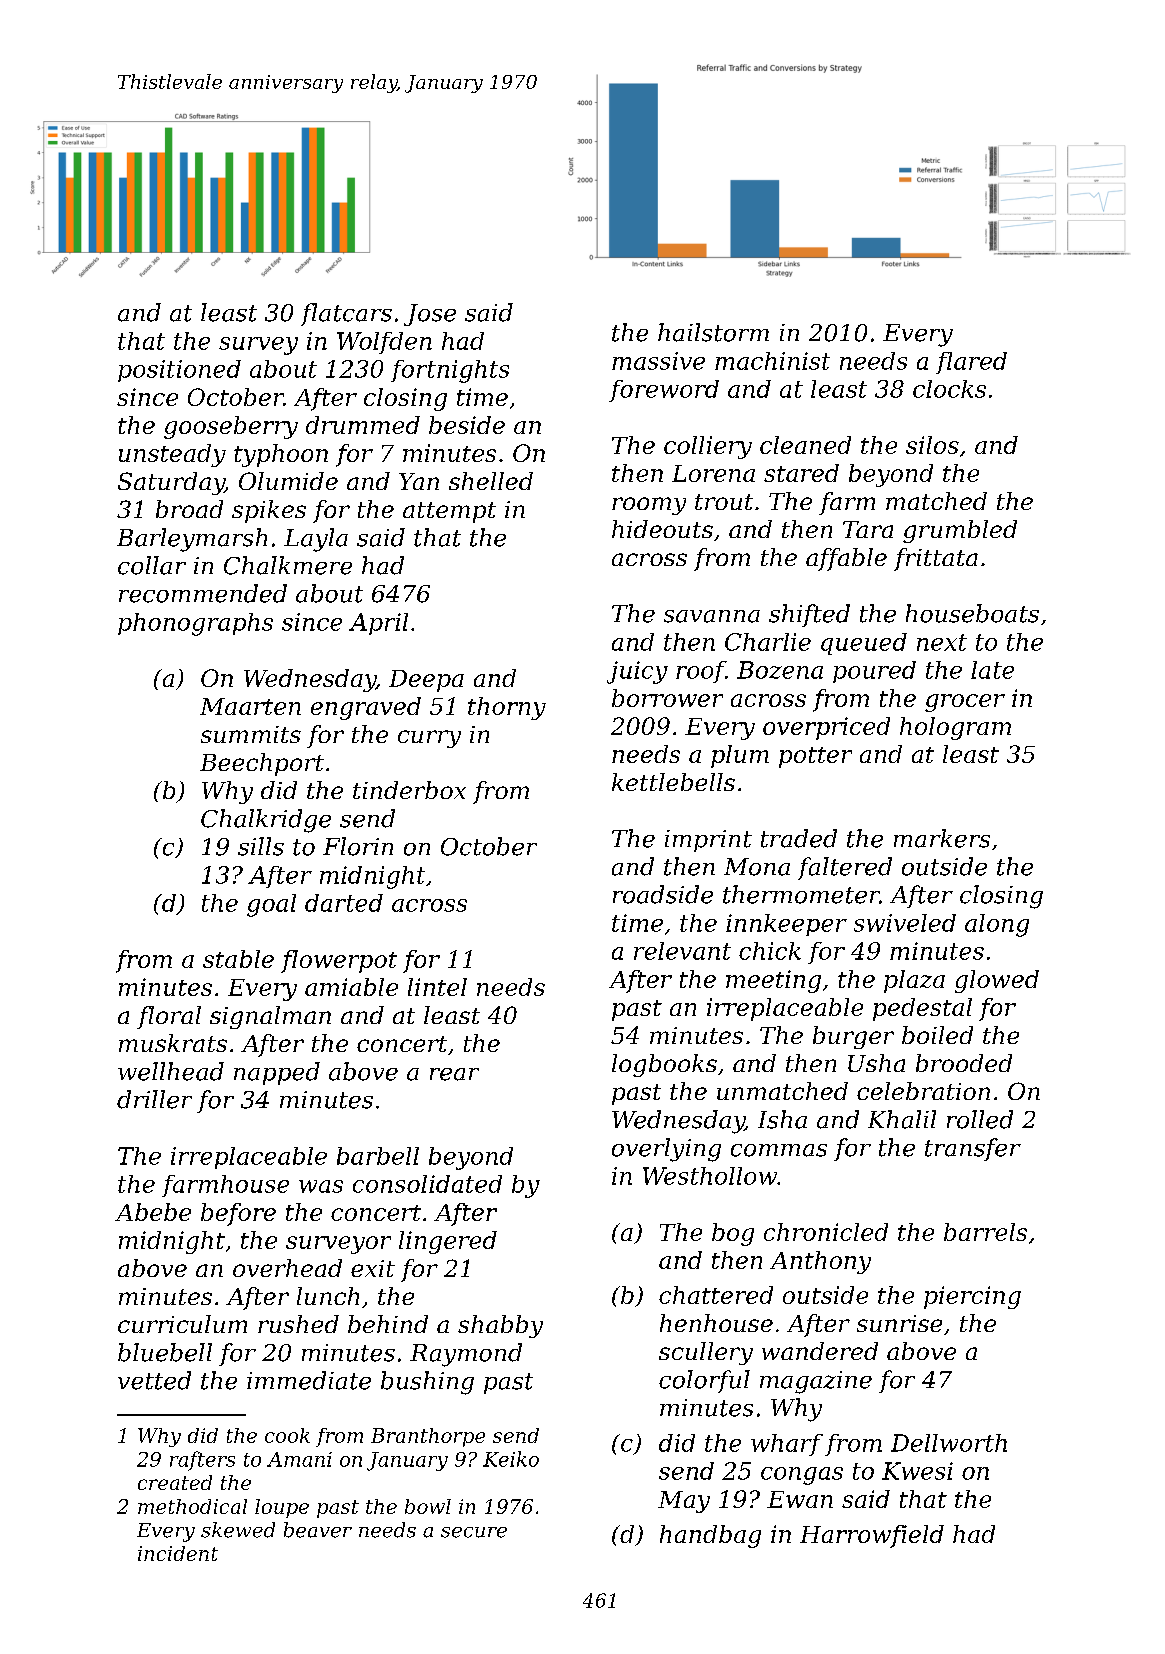 This screenshot has height=1654, width=1165. Describe the element at coordinates (971, 363) in the screenshot. I see `flared` at that location.
